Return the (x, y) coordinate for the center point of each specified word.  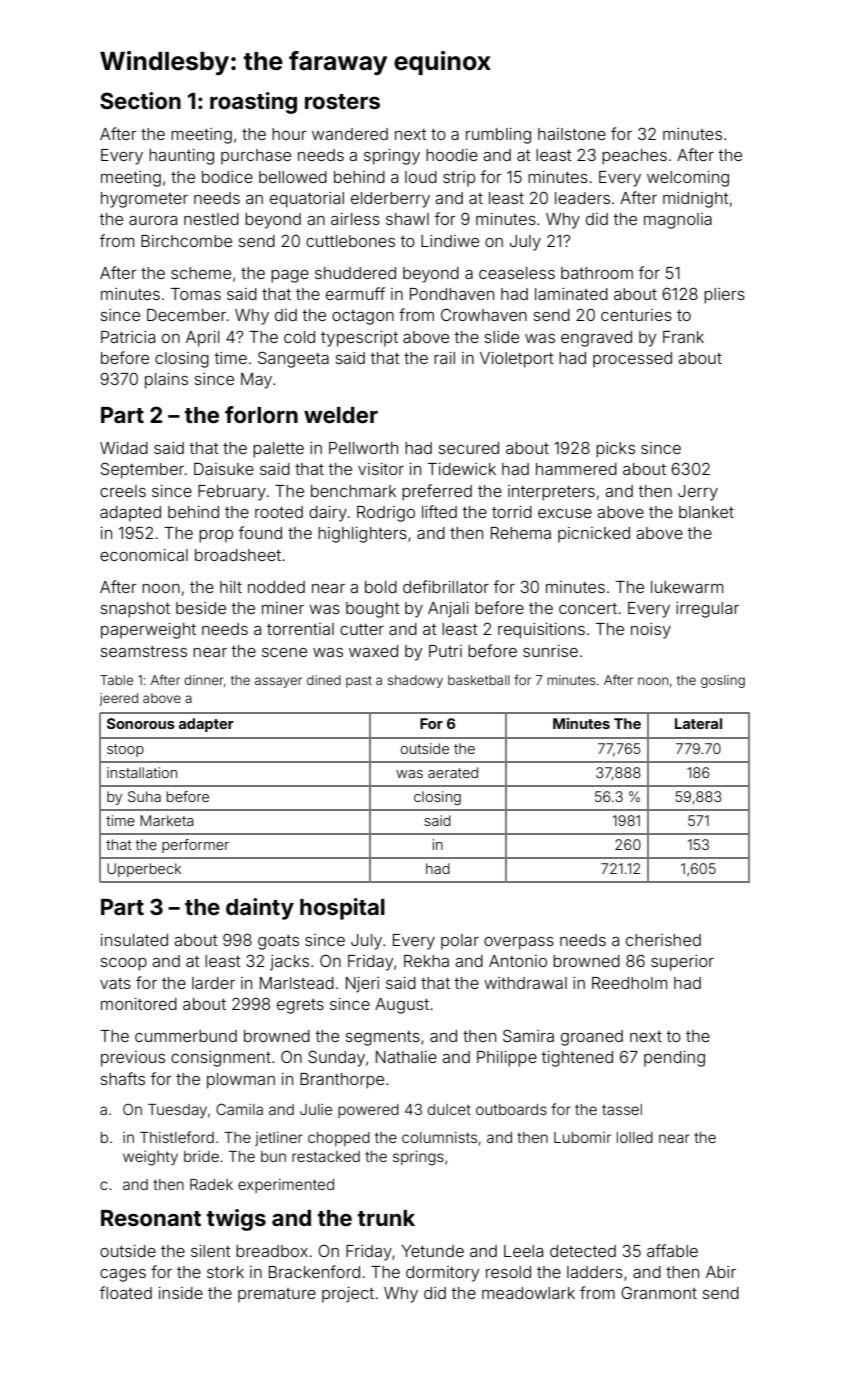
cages (123, 1275)
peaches (634, 157)
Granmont (659, 1292)
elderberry (390, 200)
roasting (253, 103)
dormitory (442, 1274)
